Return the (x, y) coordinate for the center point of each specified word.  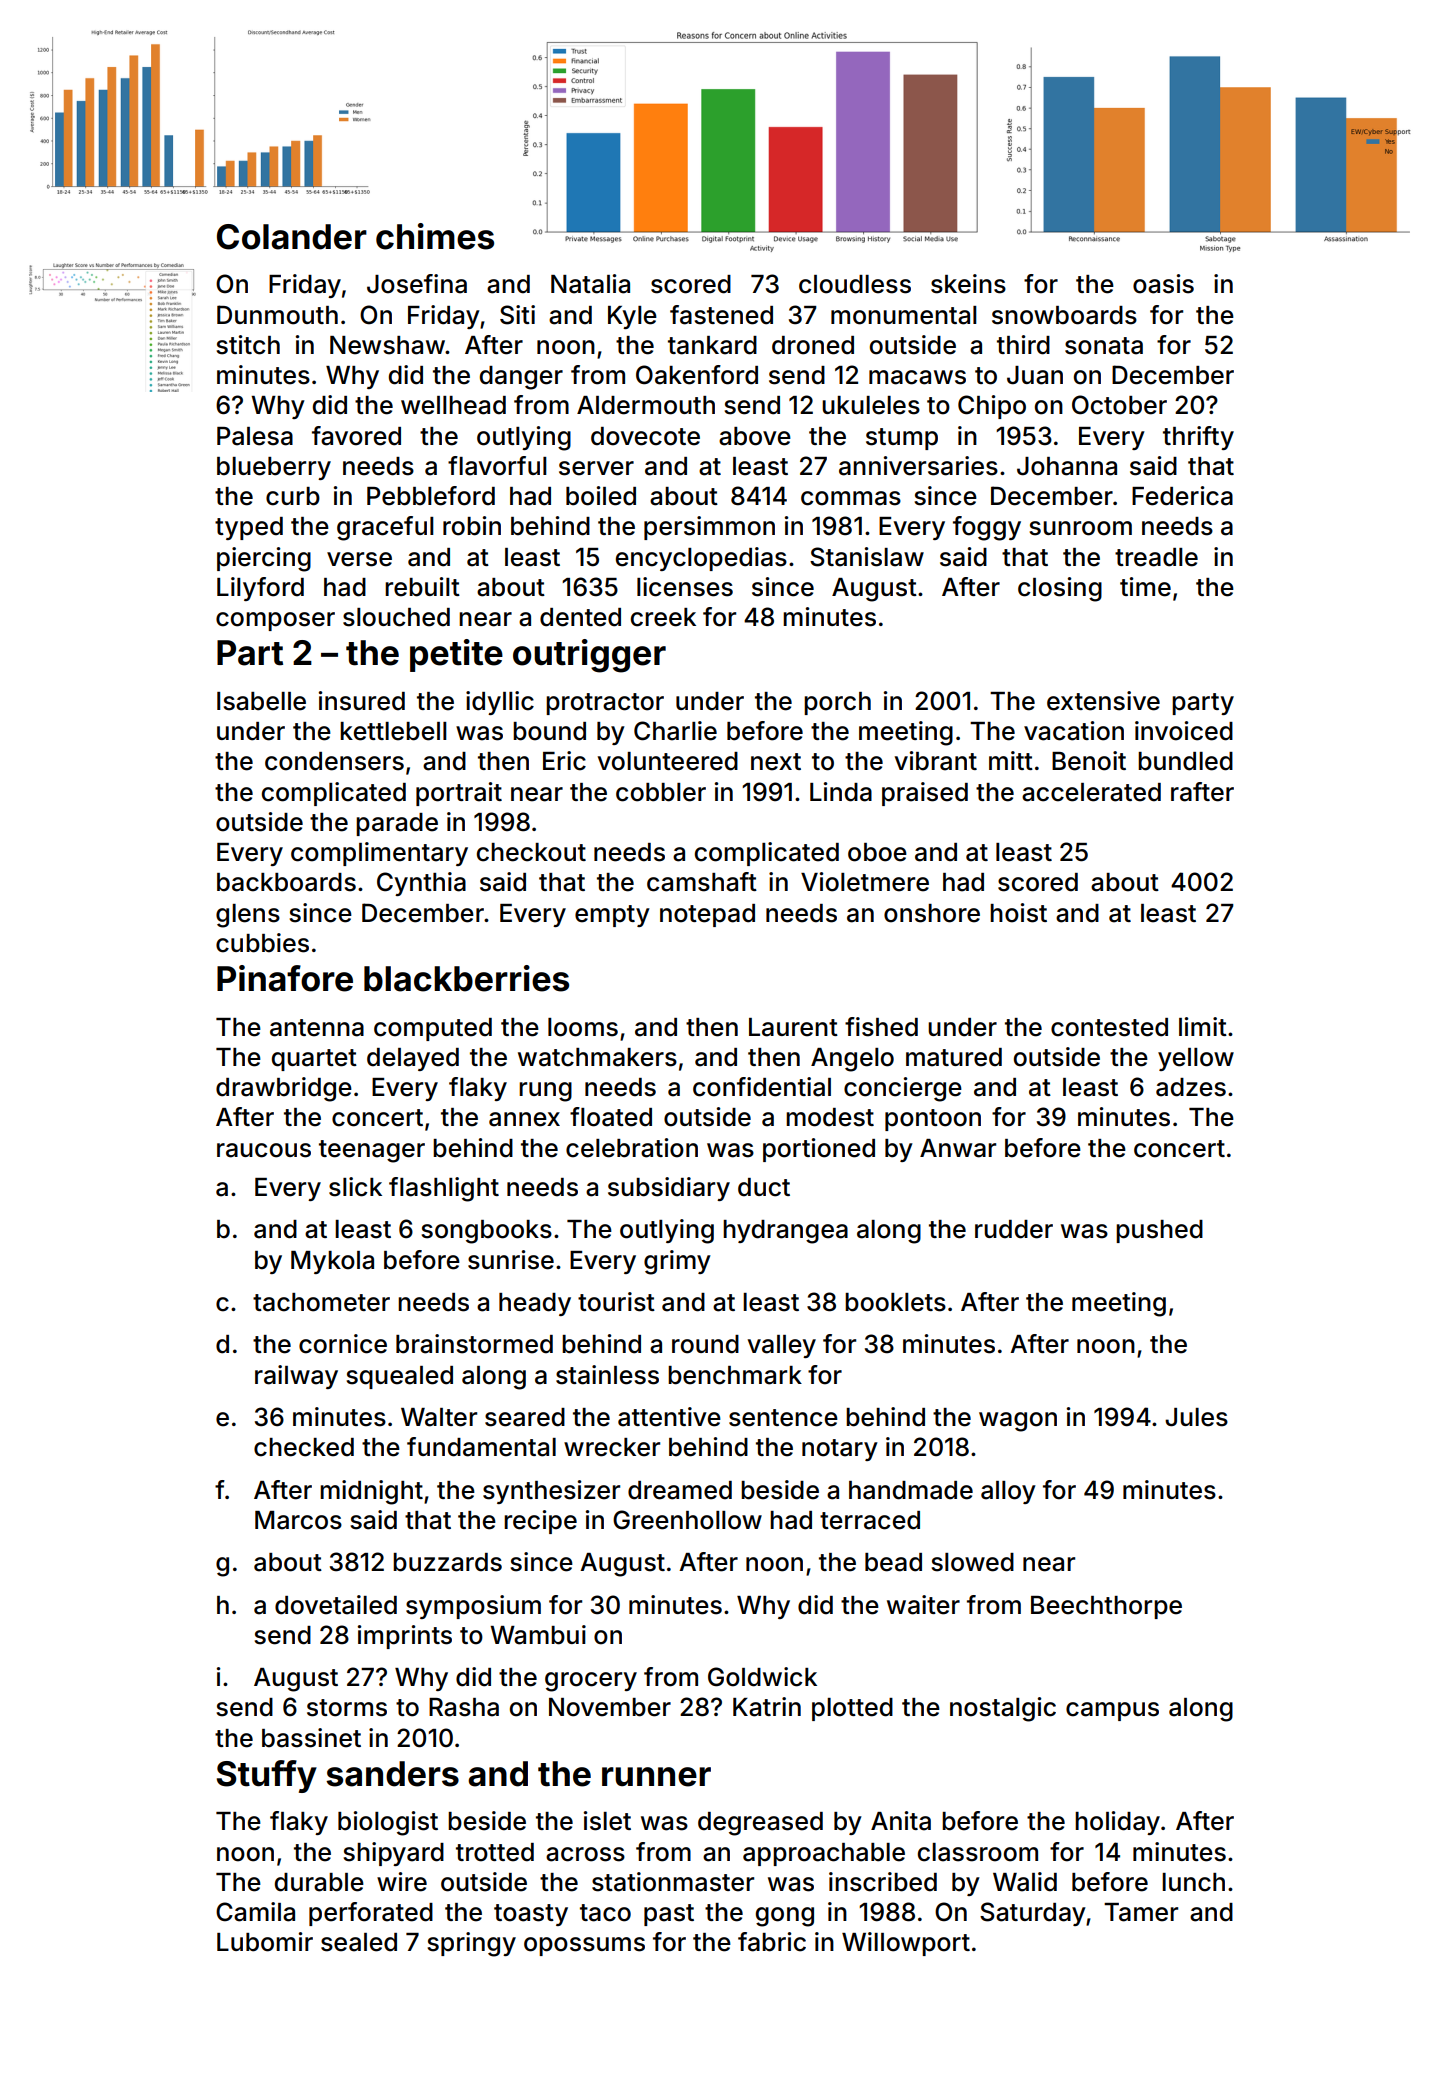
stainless (607, 1375)
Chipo (992, 407)
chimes (435, 236)
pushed (1159, 1231)
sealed (359, 1942)
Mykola (332, 1262)
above (755, 436)
